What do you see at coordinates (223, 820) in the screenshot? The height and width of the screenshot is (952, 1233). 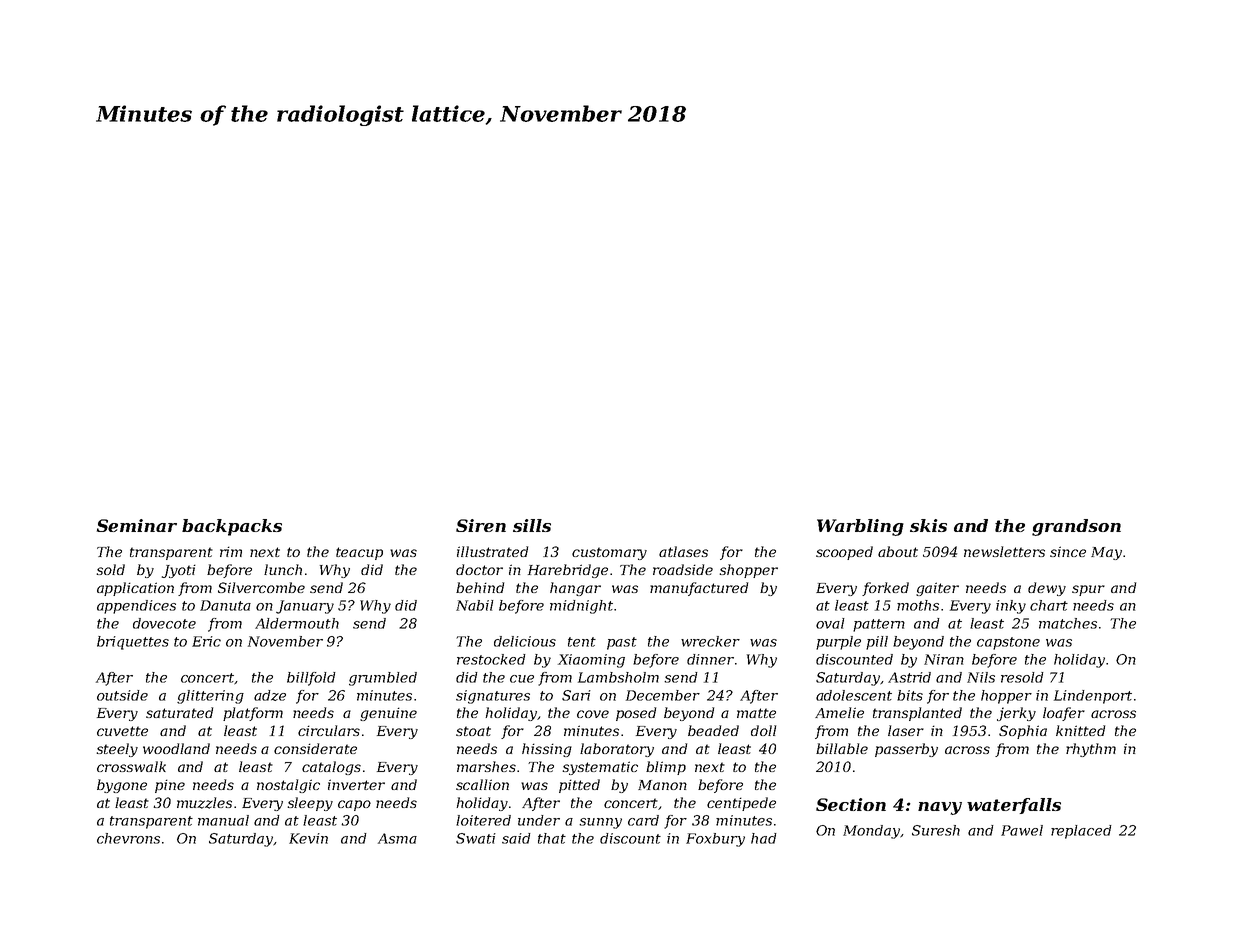 I see `manual` at bounding box center [223, 820].
